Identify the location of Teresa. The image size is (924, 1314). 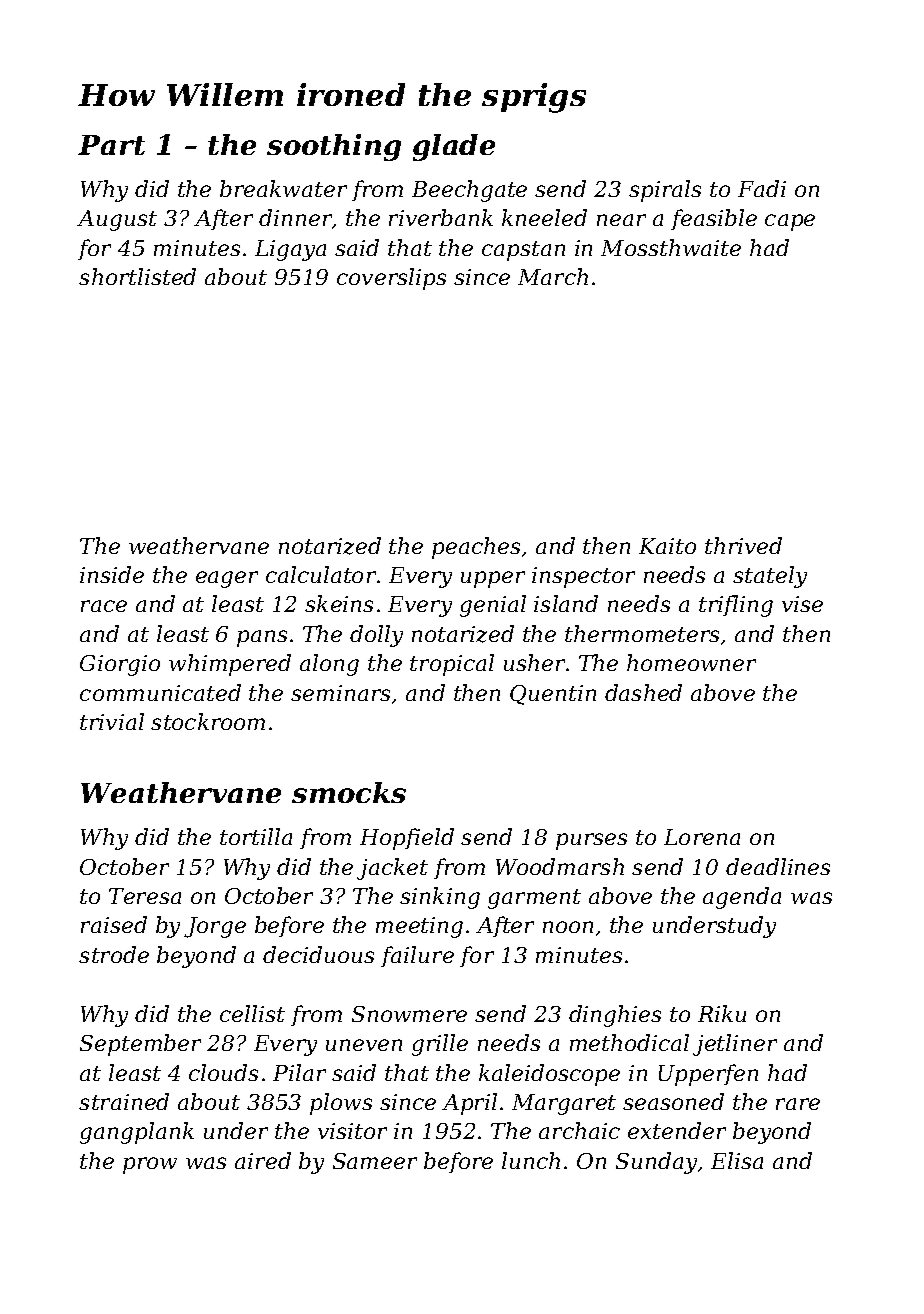
(145, 896).
